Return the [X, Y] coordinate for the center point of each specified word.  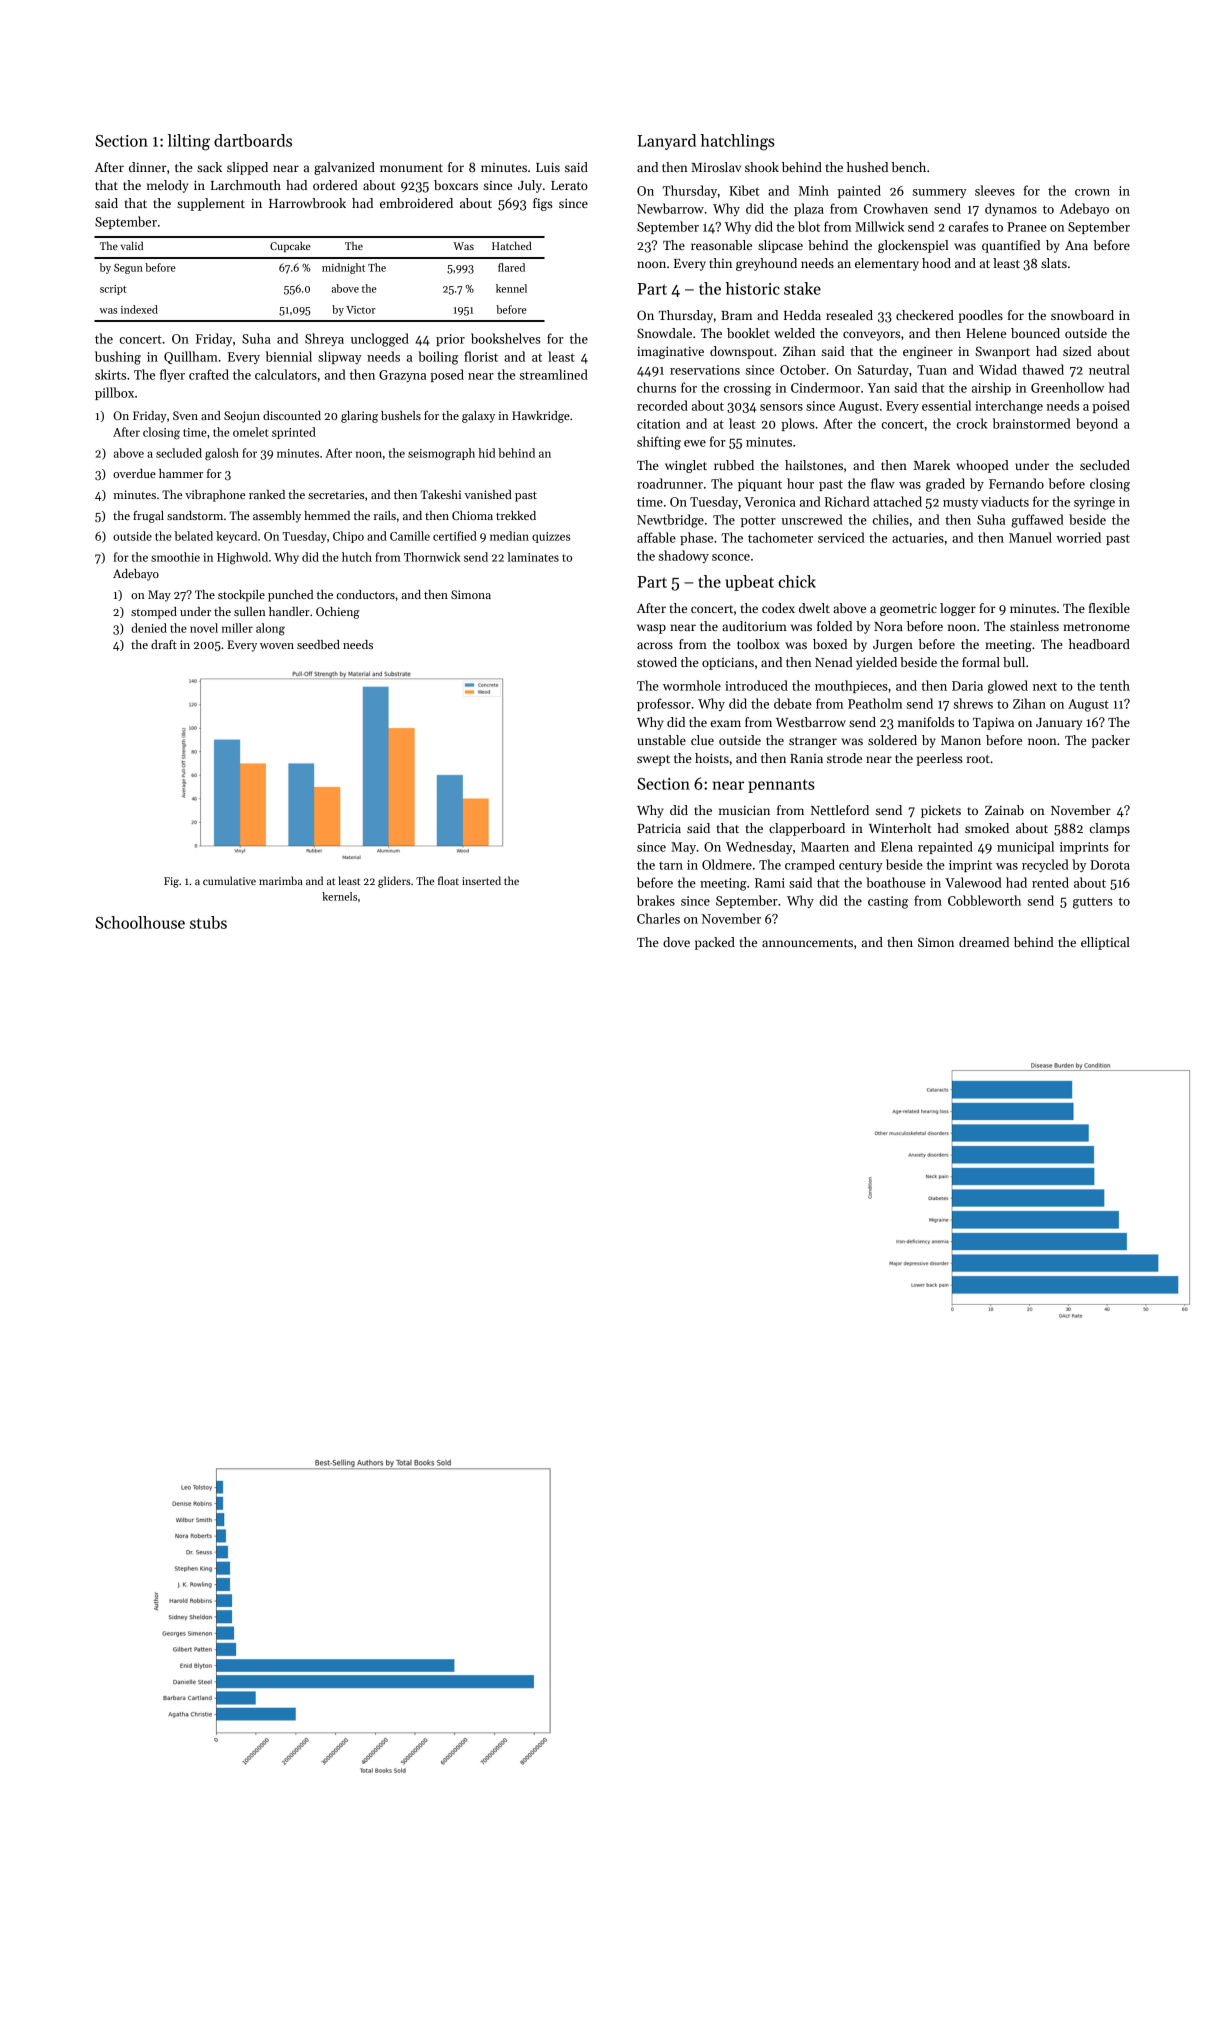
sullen [250, 611]
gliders [394, 882]
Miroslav [716, 167]
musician [744, 810]
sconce [731, 557]
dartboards [253, 140]
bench [908, 167]
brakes [656, 900]
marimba [281, 880]
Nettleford [840, 810]
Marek [932, 465]
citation [659, 424]
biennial [289, 356]
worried [1078, 537]
